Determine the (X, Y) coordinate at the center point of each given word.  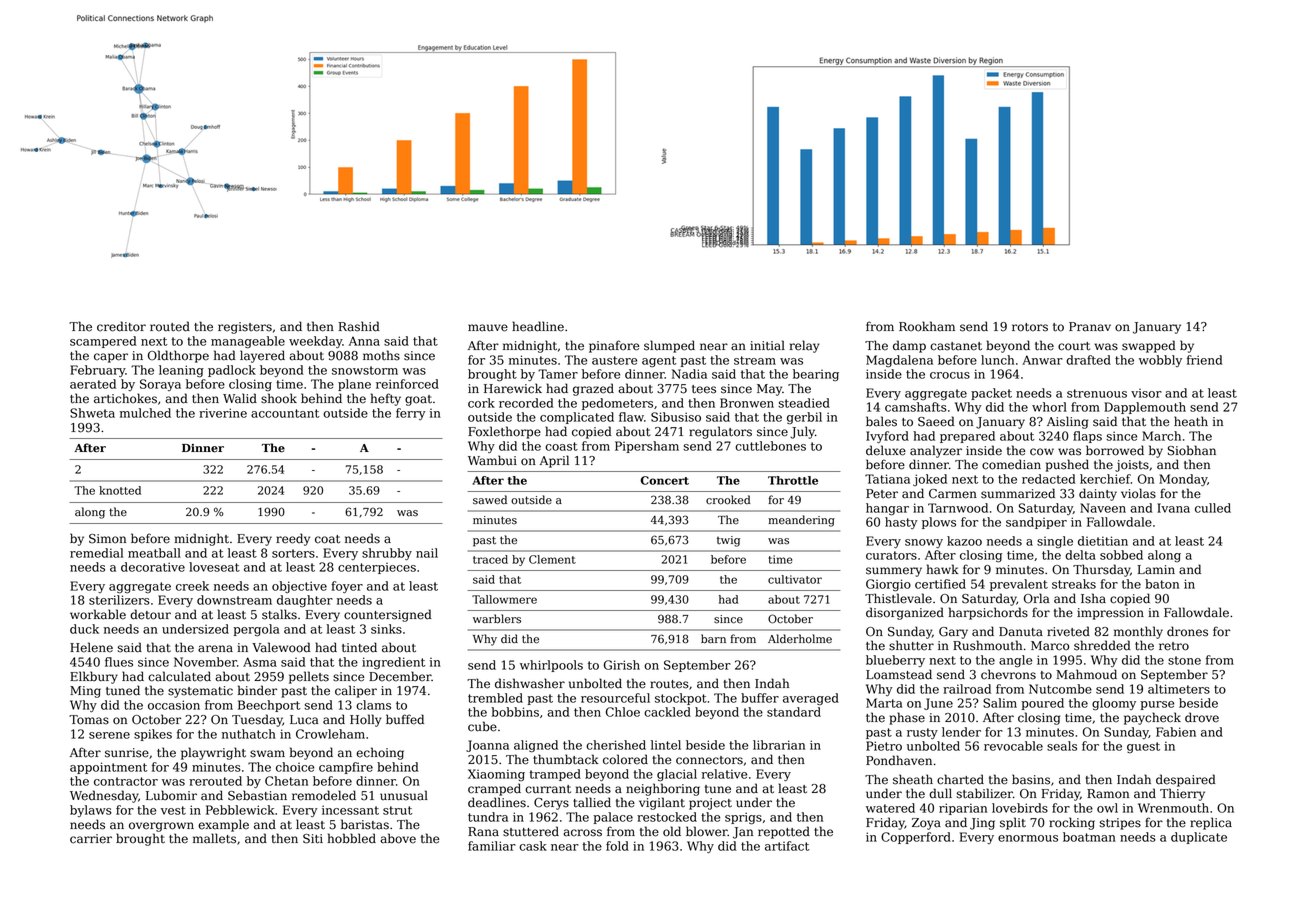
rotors (1030, 327)
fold (617, 846)
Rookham (927, 326)
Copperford (916, 838)
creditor (121, 326)
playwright (213, 753)
